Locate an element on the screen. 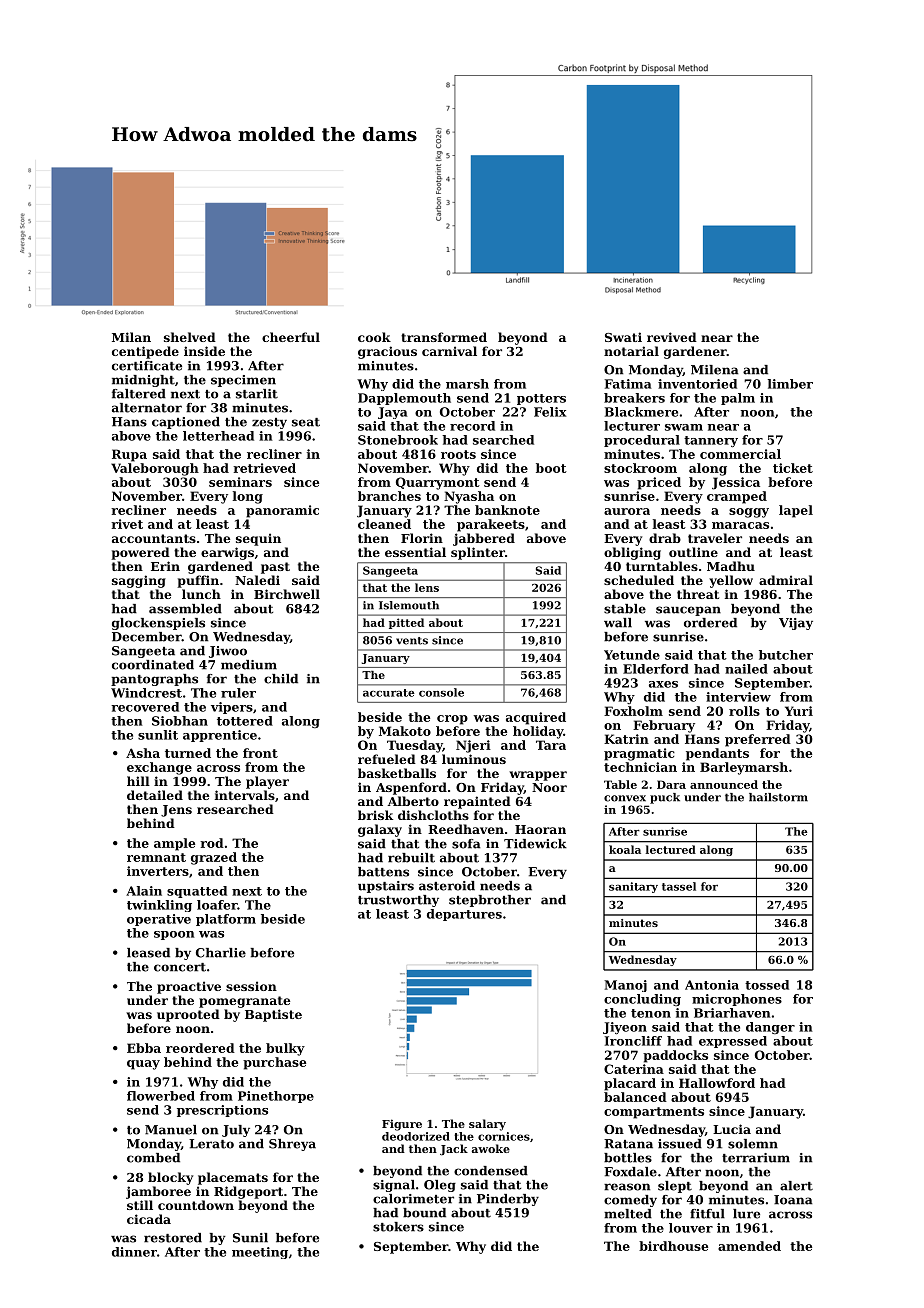 The width and height of the screenshot is (924, 1308). dinner is located at coordinates (134, 1252).
